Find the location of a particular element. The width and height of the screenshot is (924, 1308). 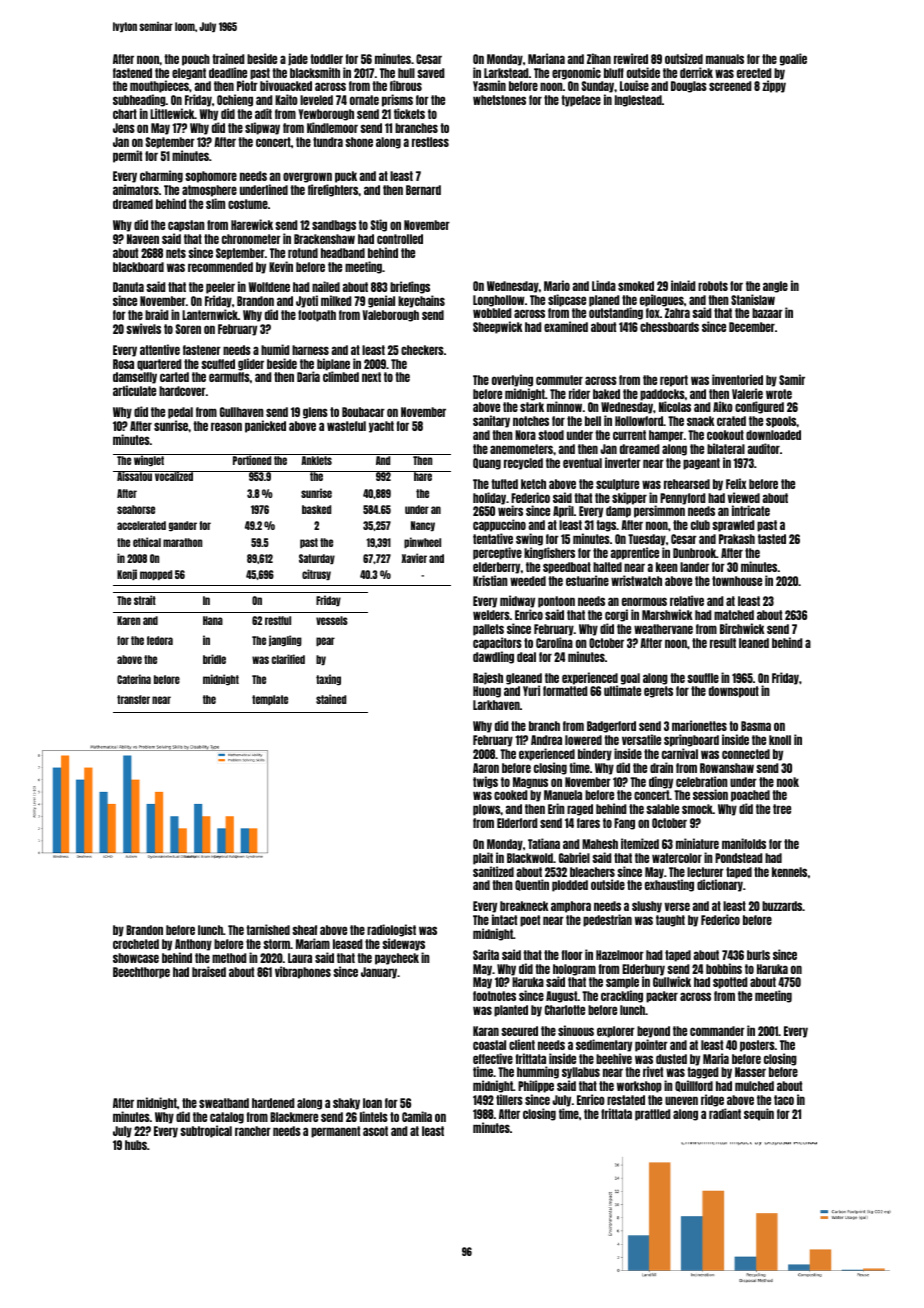

perceptive is located at coordinates (497, 553).
